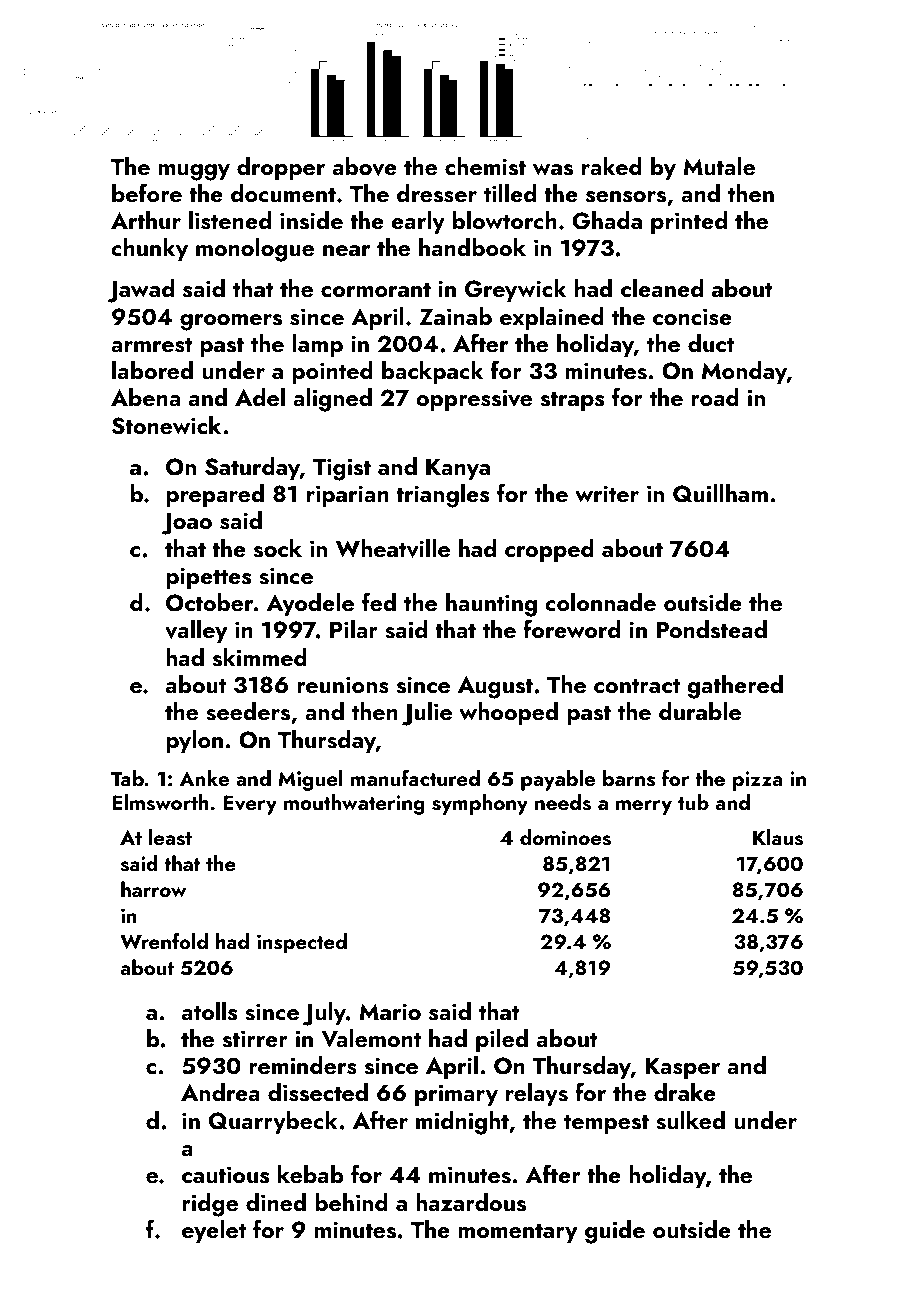 The height and width of the image is (1311, 924). I want to click on Miguel, so click(310, 780).
